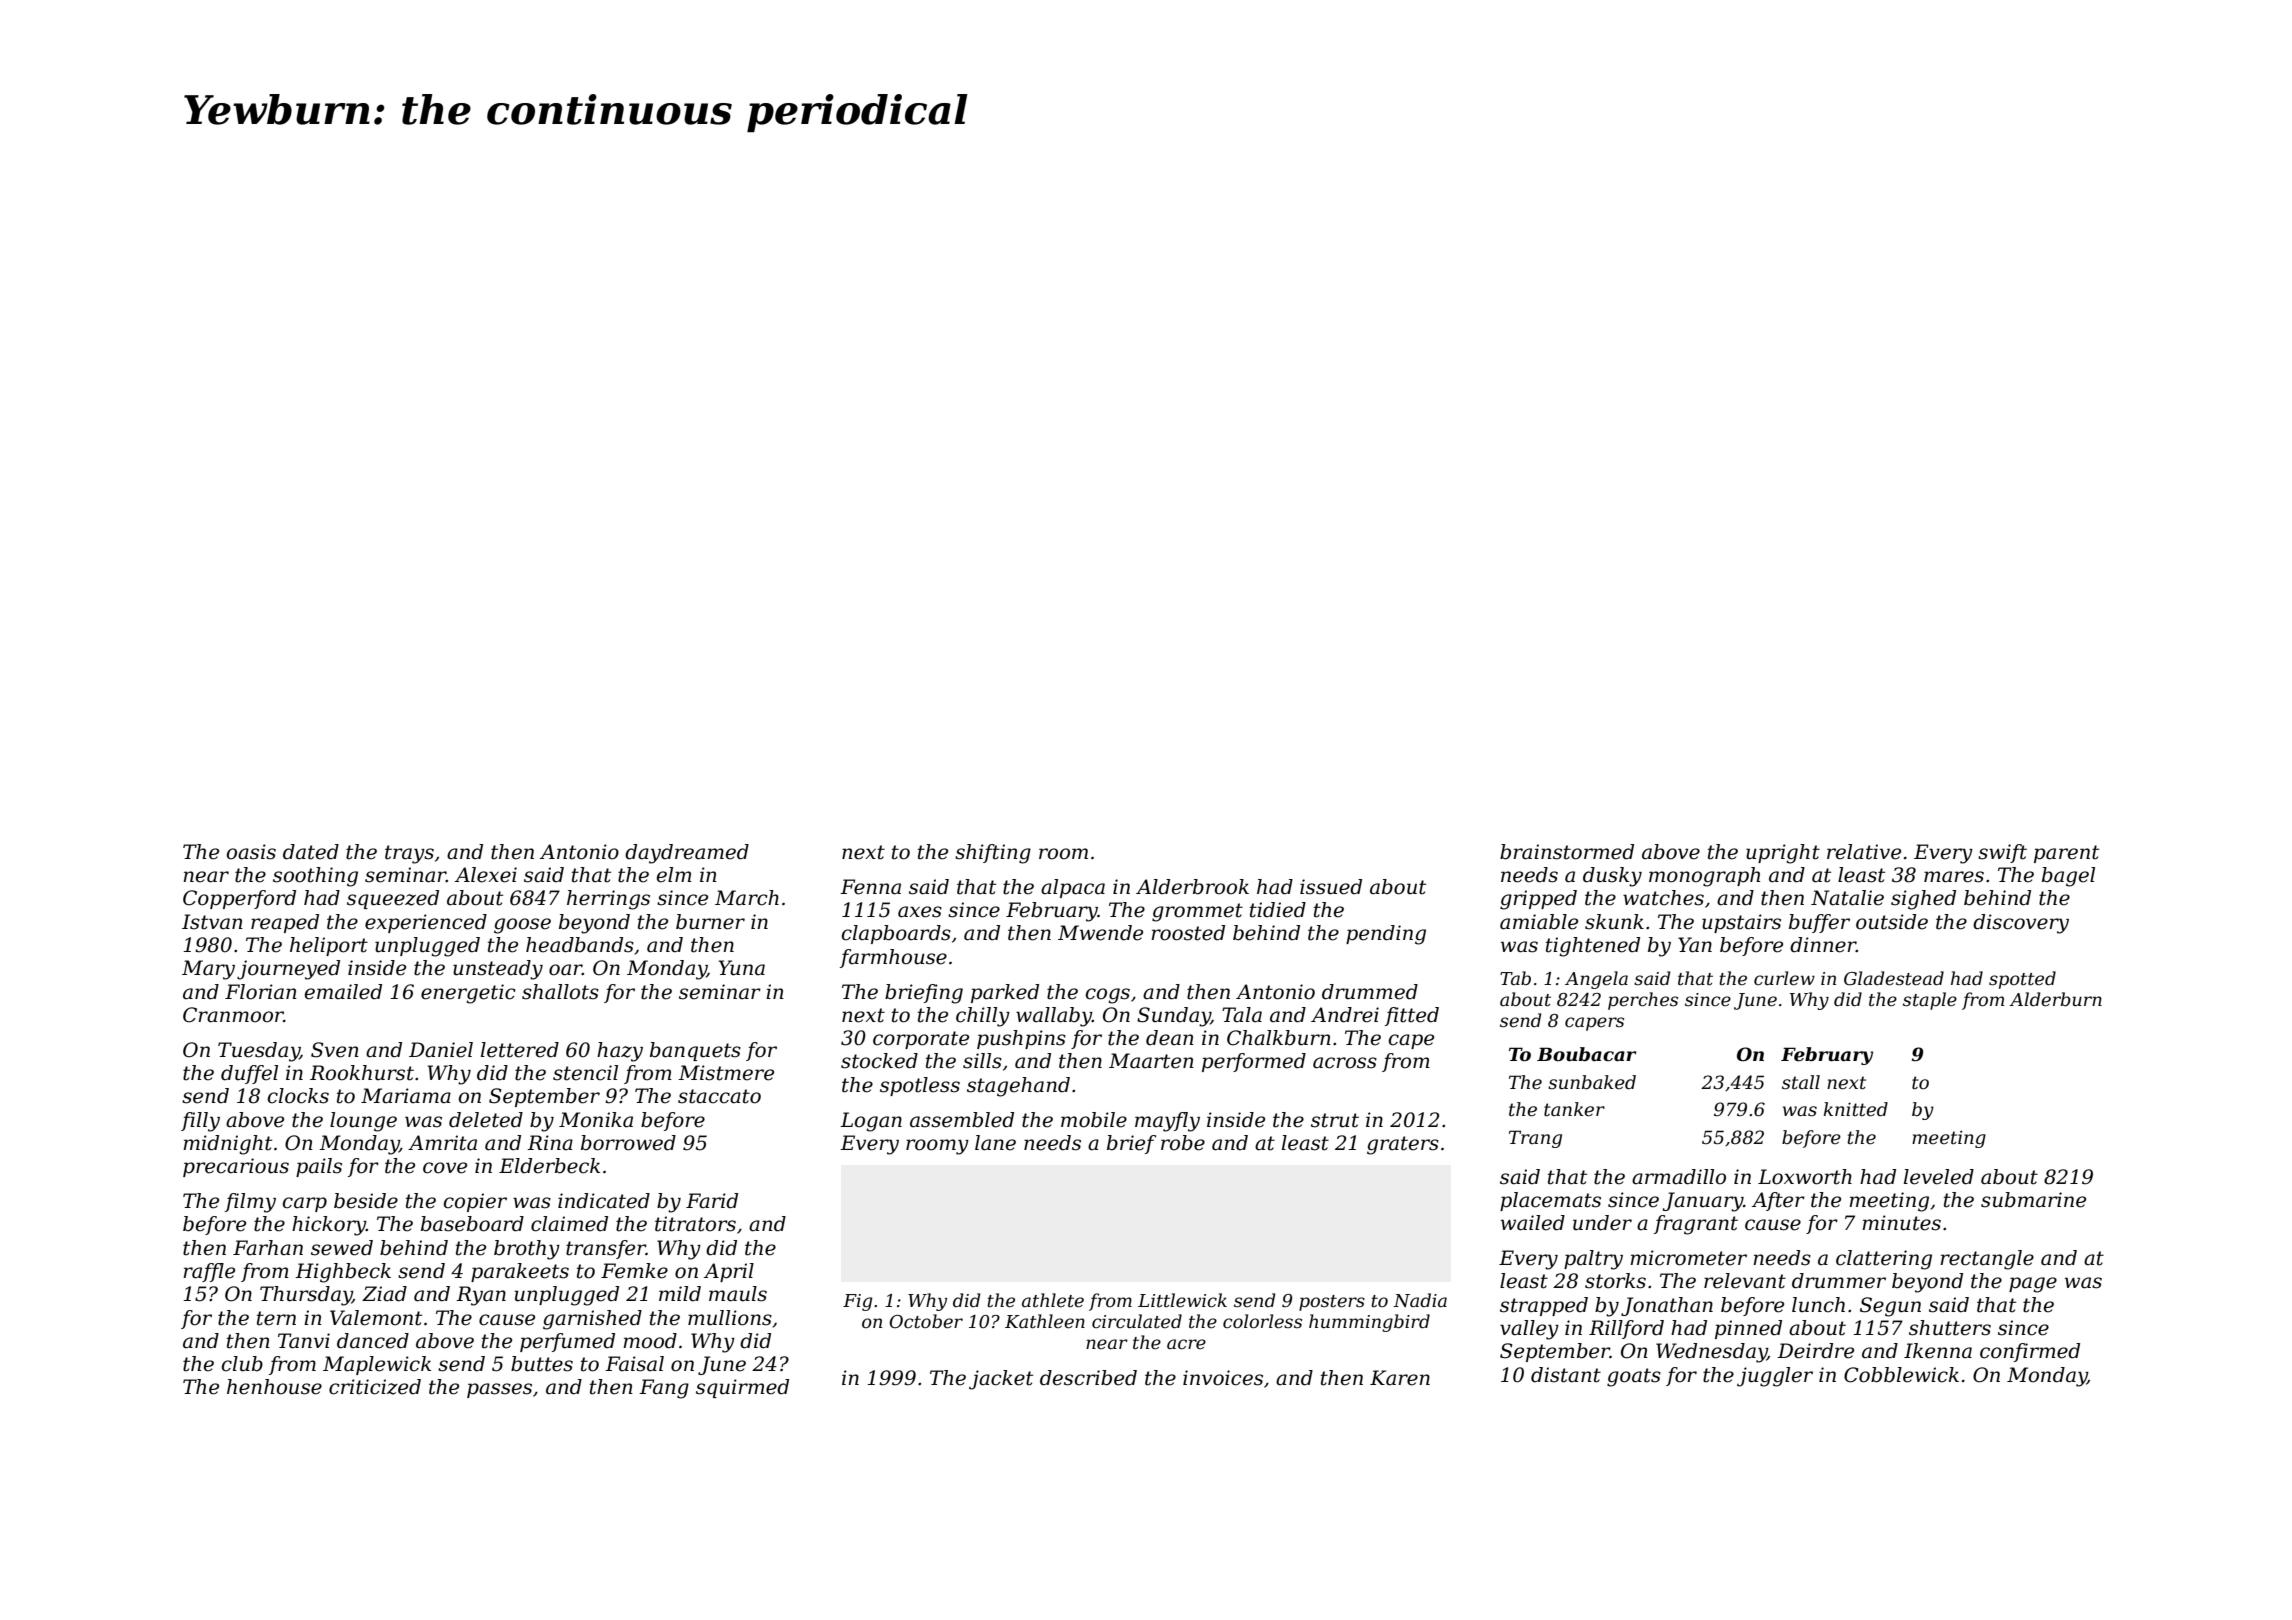  Describe the element at coordinates (983, 1017) in the page. I see `chilly` at that location.
